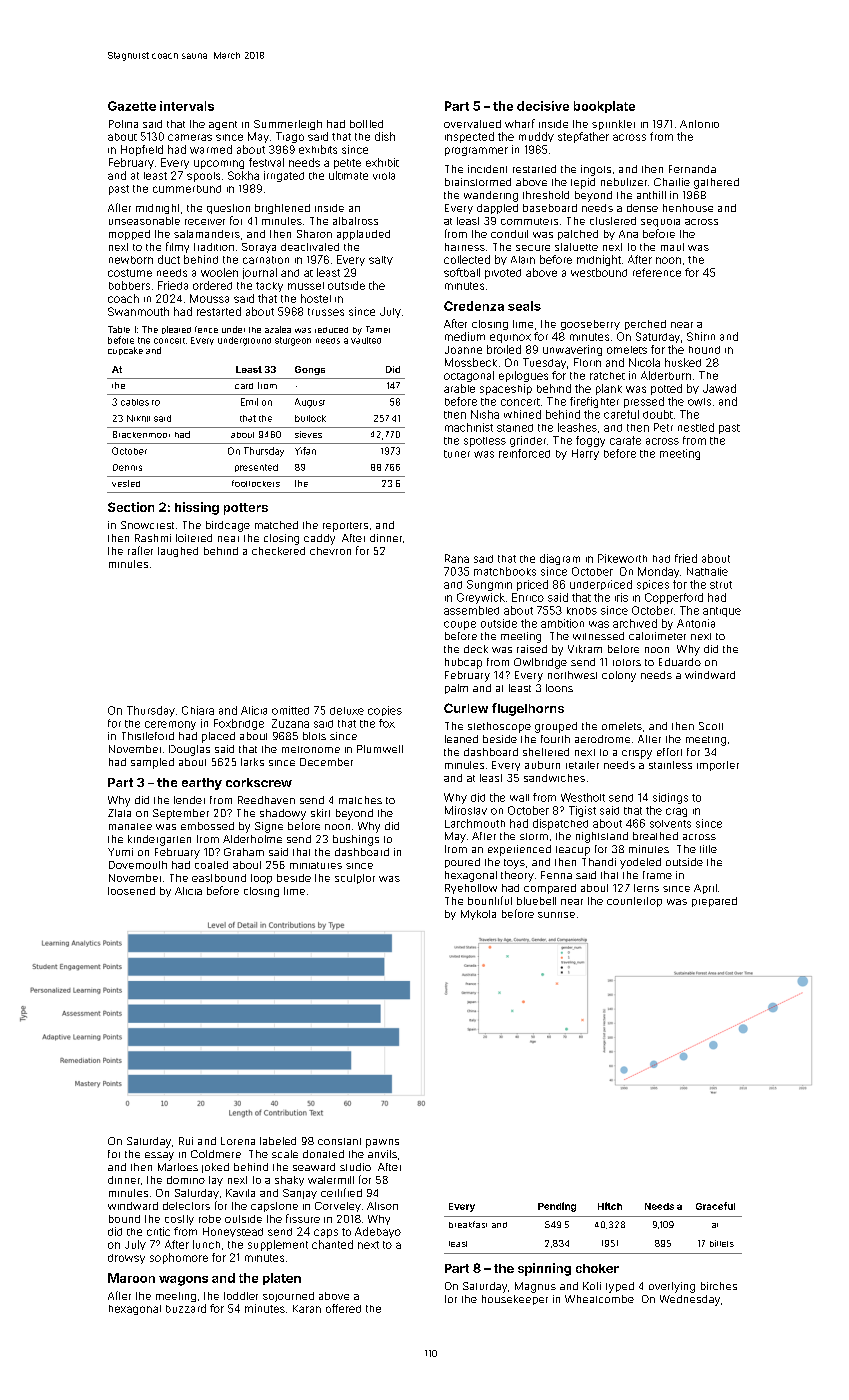 The width and height of the document is (849, 1400). What do you see at coordinates (278, 1245) in the document?
I see `supplement` at bounding box center [278, 1245].
